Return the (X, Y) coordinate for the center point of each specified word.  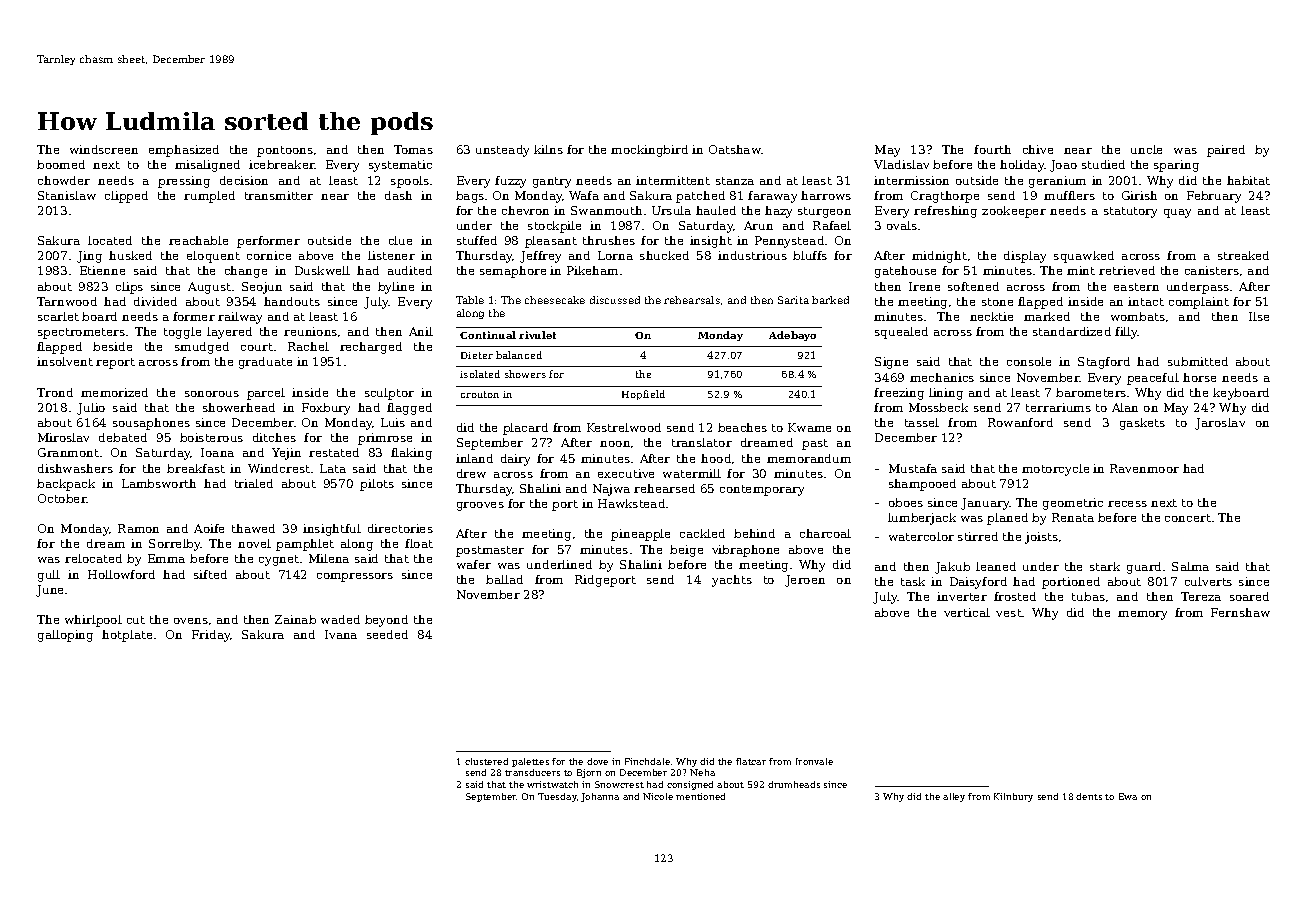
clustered (486, 761)
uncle (1146, 149)
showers (525, 374)
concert (1188, 518)
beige (686, 551)
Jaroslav (1220, 424)
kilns (548, 149)
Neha (702, 772)
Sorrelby (175, 545)
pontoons (285, 151)
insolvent (65, 361)
